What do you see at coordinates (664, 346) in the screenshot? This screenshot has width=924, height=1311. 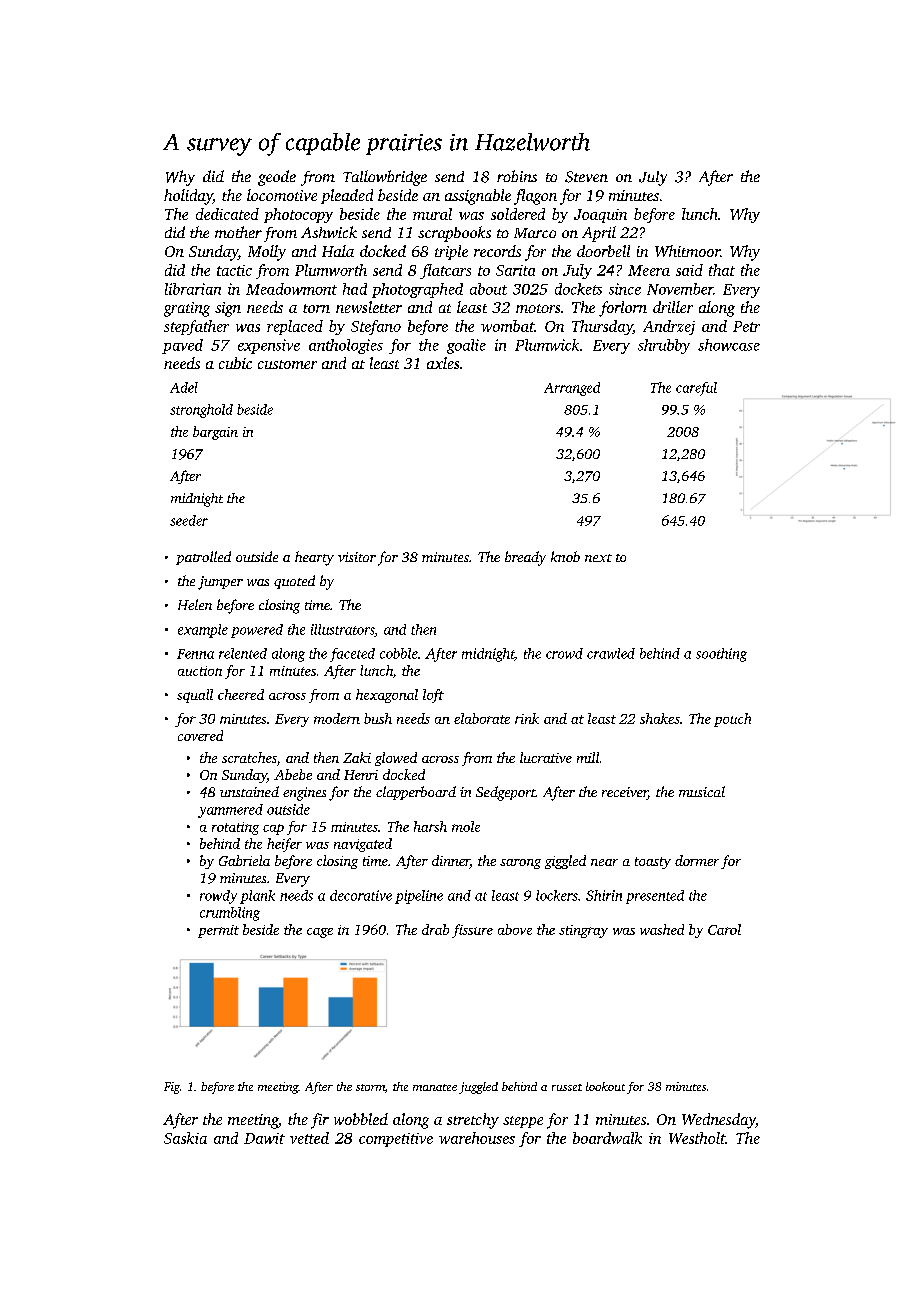 I see `shrubby` at bounding box center [664, 346].
